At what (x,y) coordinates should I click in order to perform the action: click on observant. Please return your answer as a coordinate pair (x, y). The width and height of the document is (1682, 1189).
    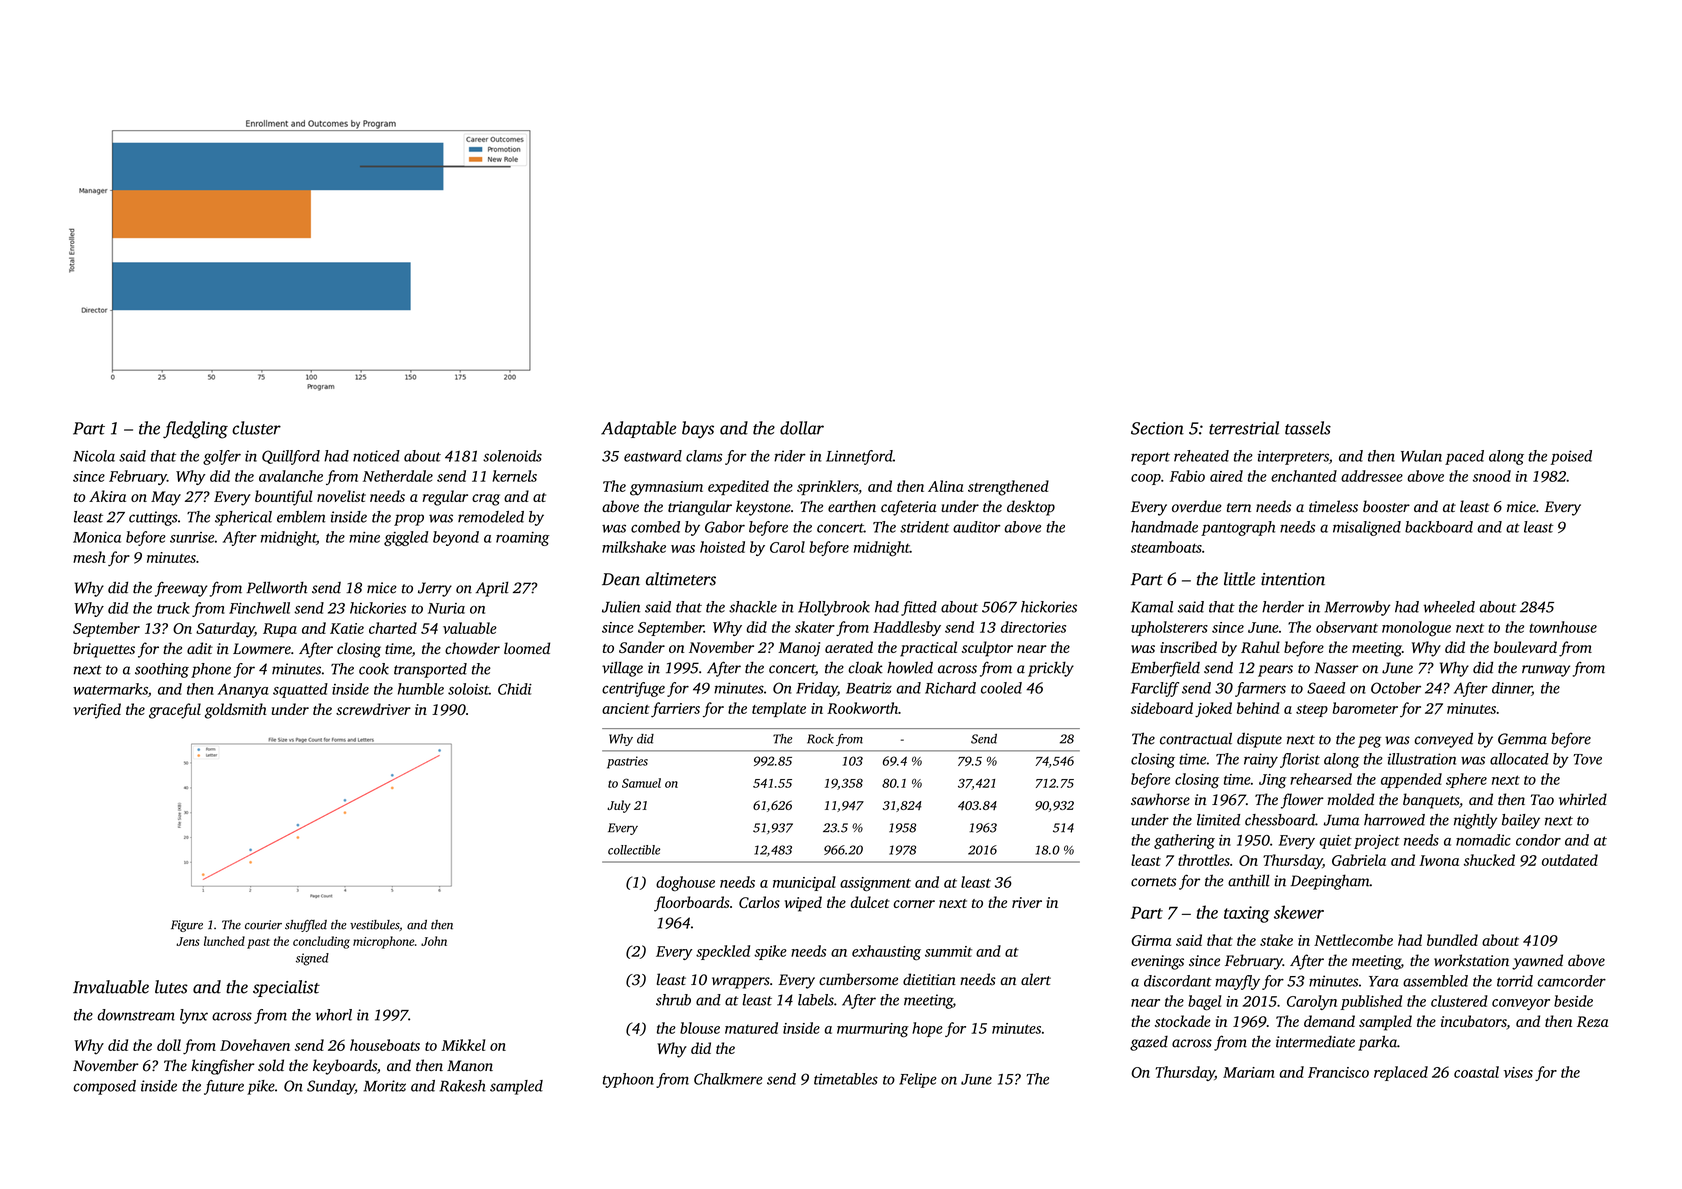
    Looking at the image, I should click on (1347, 627).
